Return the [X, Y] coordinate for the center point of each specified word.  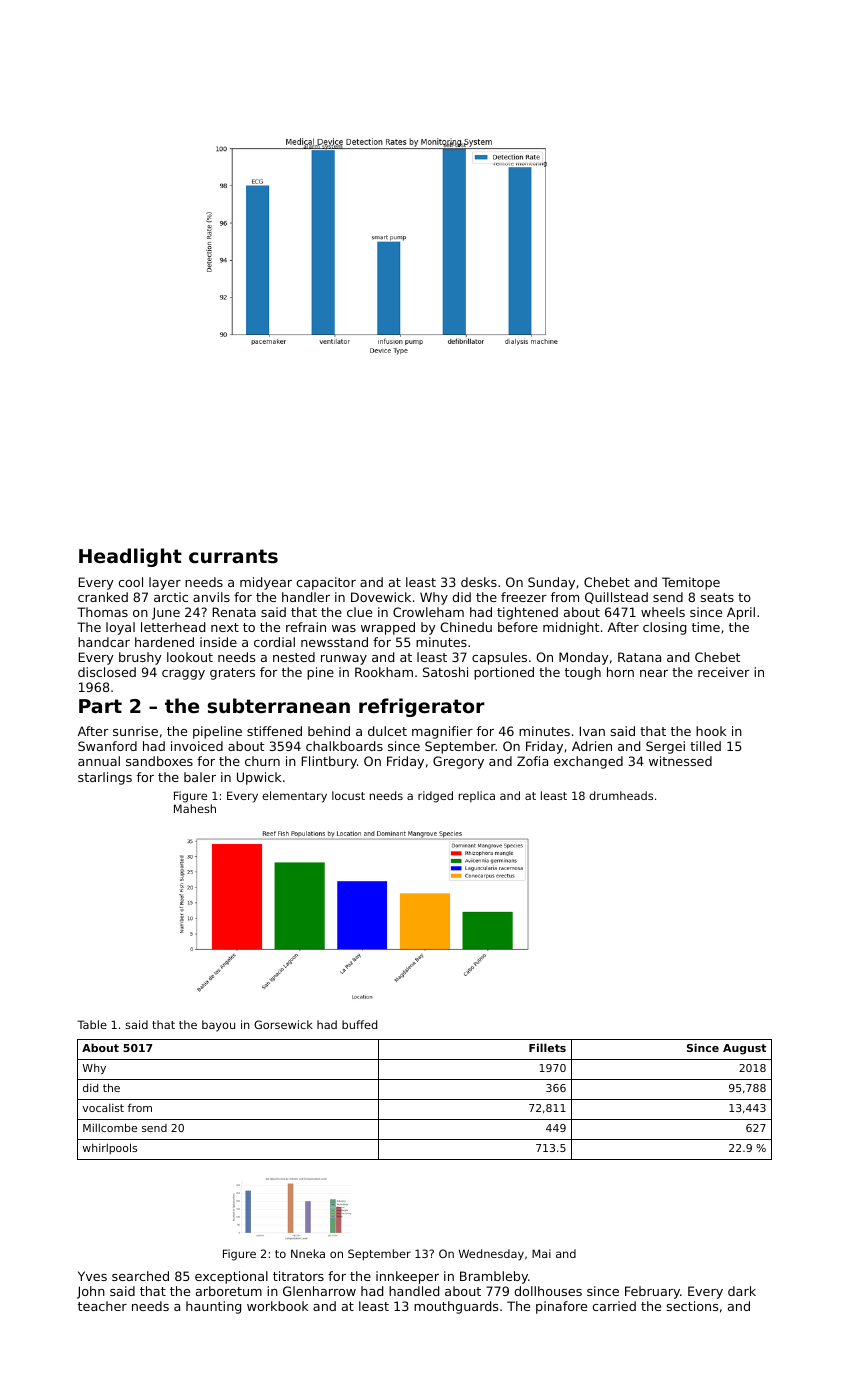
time [706, 627]
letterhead [173, 627]
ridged [435, 797]
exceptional [231, 1277]
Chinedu [466, 627]
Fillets [547, 1047]
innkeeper [407, 1277]
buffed [359, 1024]
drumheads [621, 795]
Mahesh [195, 808]
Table [92, 1024]
